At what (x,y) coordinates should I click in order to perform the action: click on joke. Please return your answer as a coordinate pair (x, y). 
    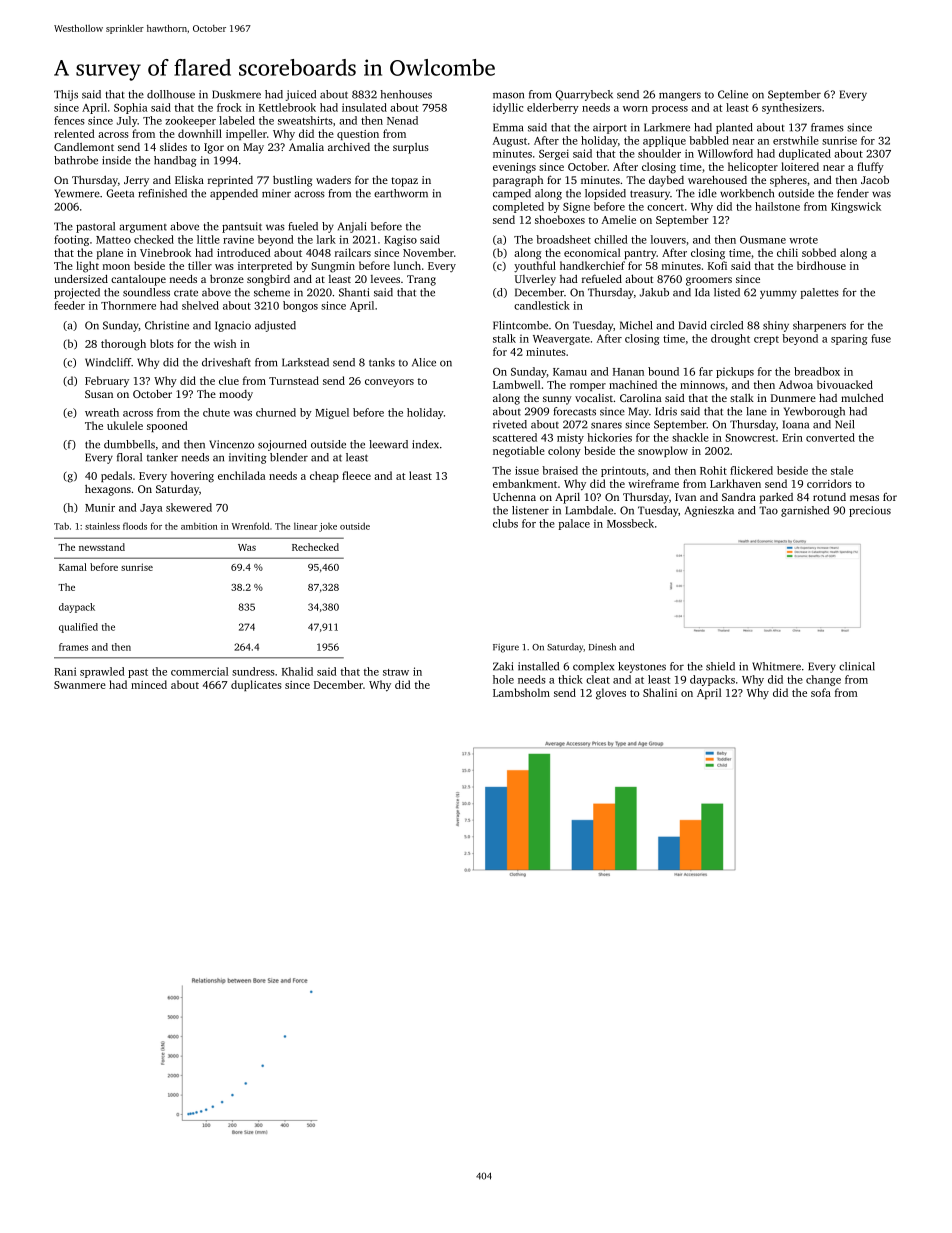
    Looking at the image, I should click on (328, 527).
